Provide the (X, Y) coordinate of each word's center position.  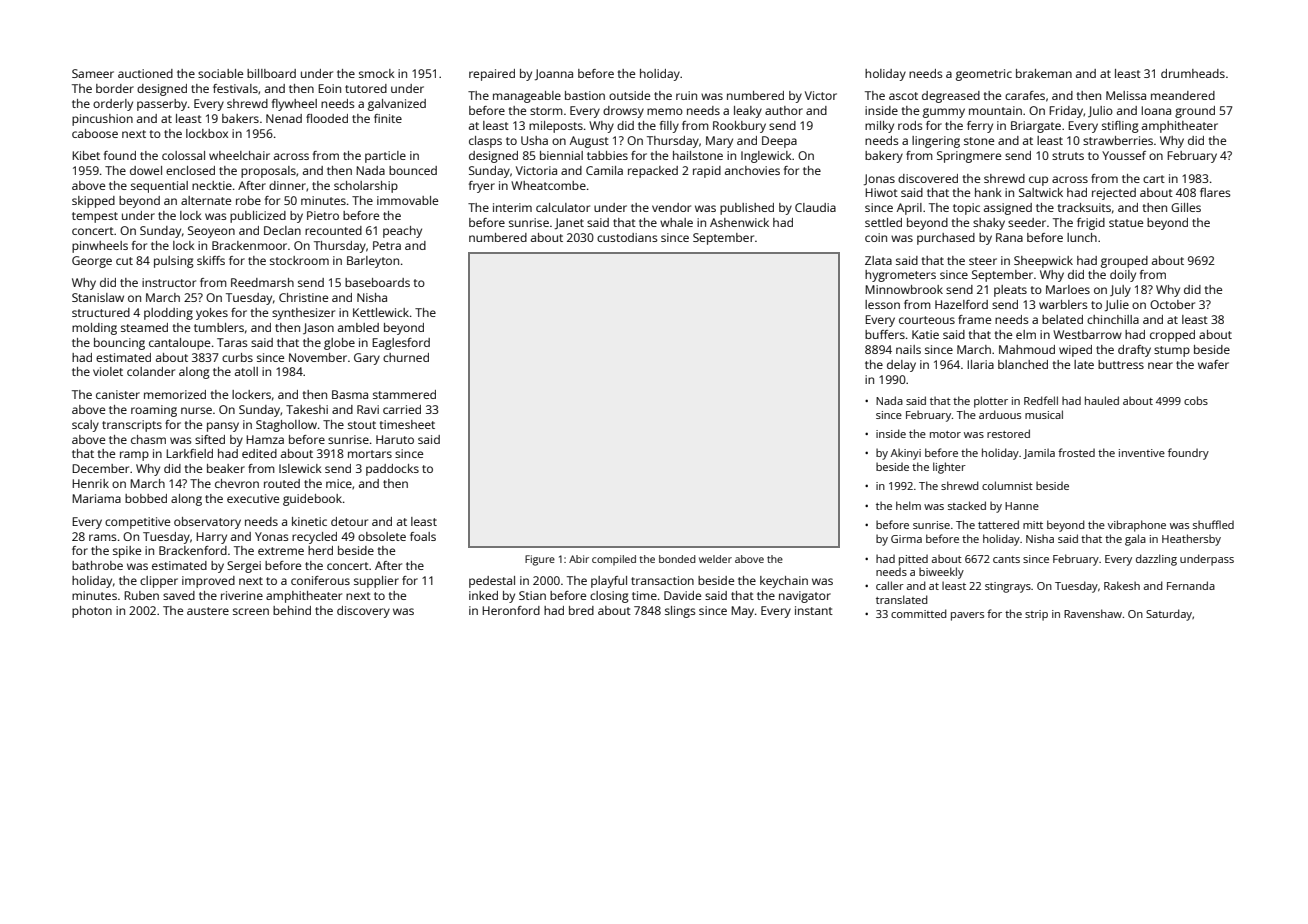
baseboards (377, 282)
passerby (162, 105)
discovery (363, 612)
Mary (719, 142)
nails (908, 349)
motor (945, 434)
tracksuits (1084, 207)
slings (680, 612)
